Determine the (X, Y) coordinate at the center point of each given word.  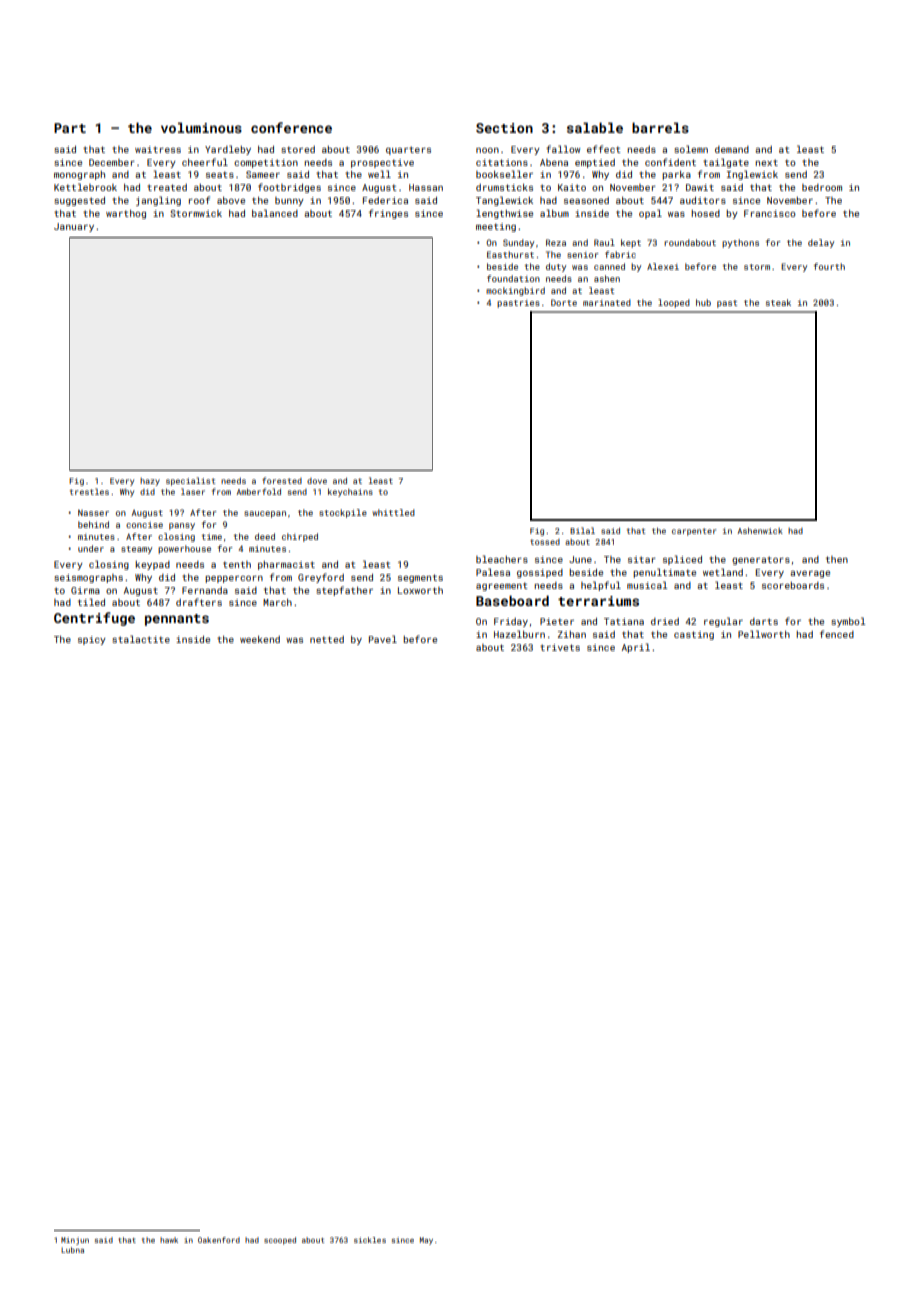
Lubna (72, 1250)
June (580, 559)
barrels (660, 127)
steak (778, 302)
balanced (275, 213)
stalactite (141, 639)
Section (504, 128)
